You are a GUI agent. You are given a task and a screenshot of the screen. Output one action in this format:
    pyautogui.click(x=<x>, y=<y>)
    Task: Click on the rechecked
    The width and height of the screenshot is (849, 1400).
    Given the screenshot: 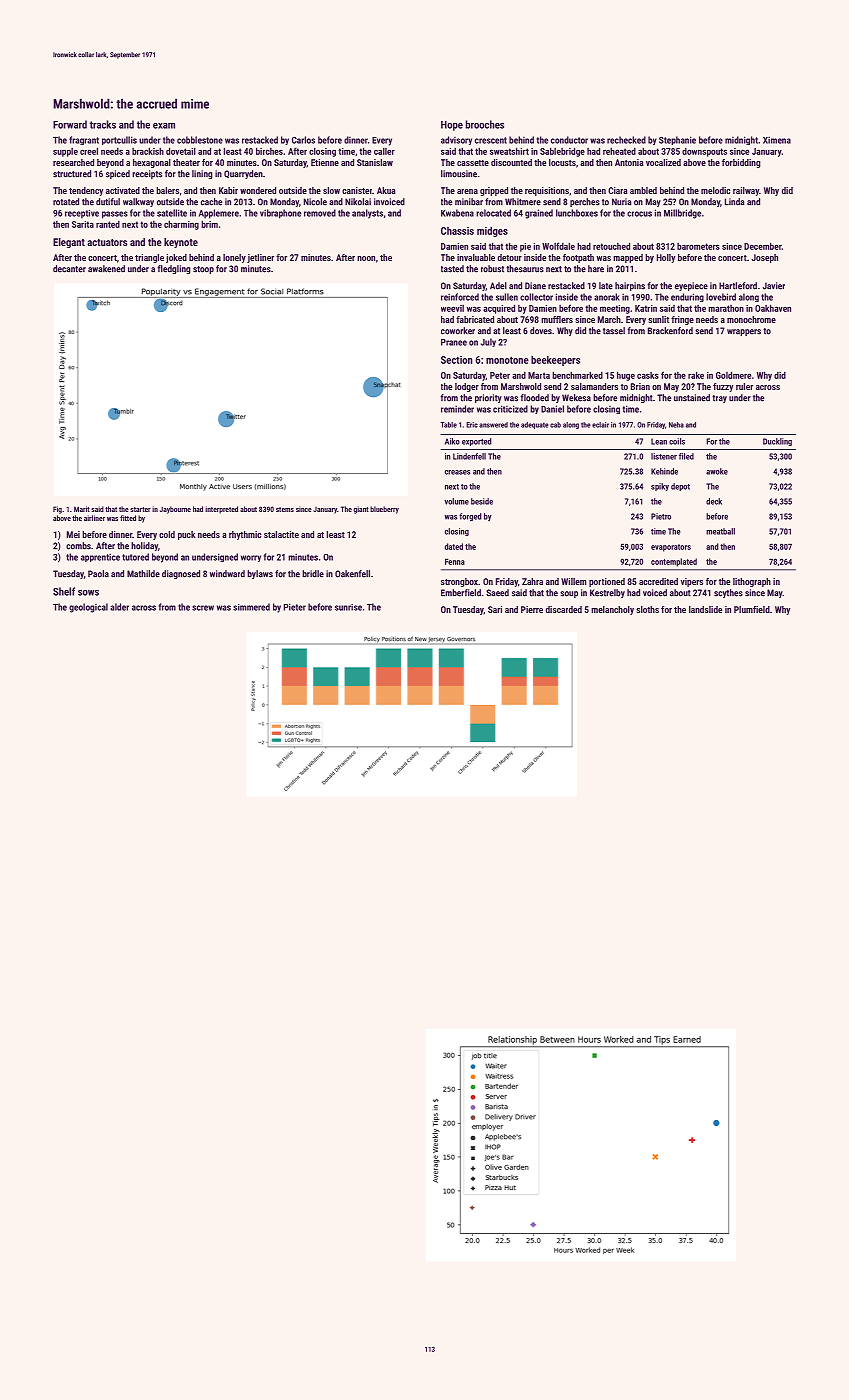 What is the action you would take?
    pyautogui.click(x=626, y=140)
